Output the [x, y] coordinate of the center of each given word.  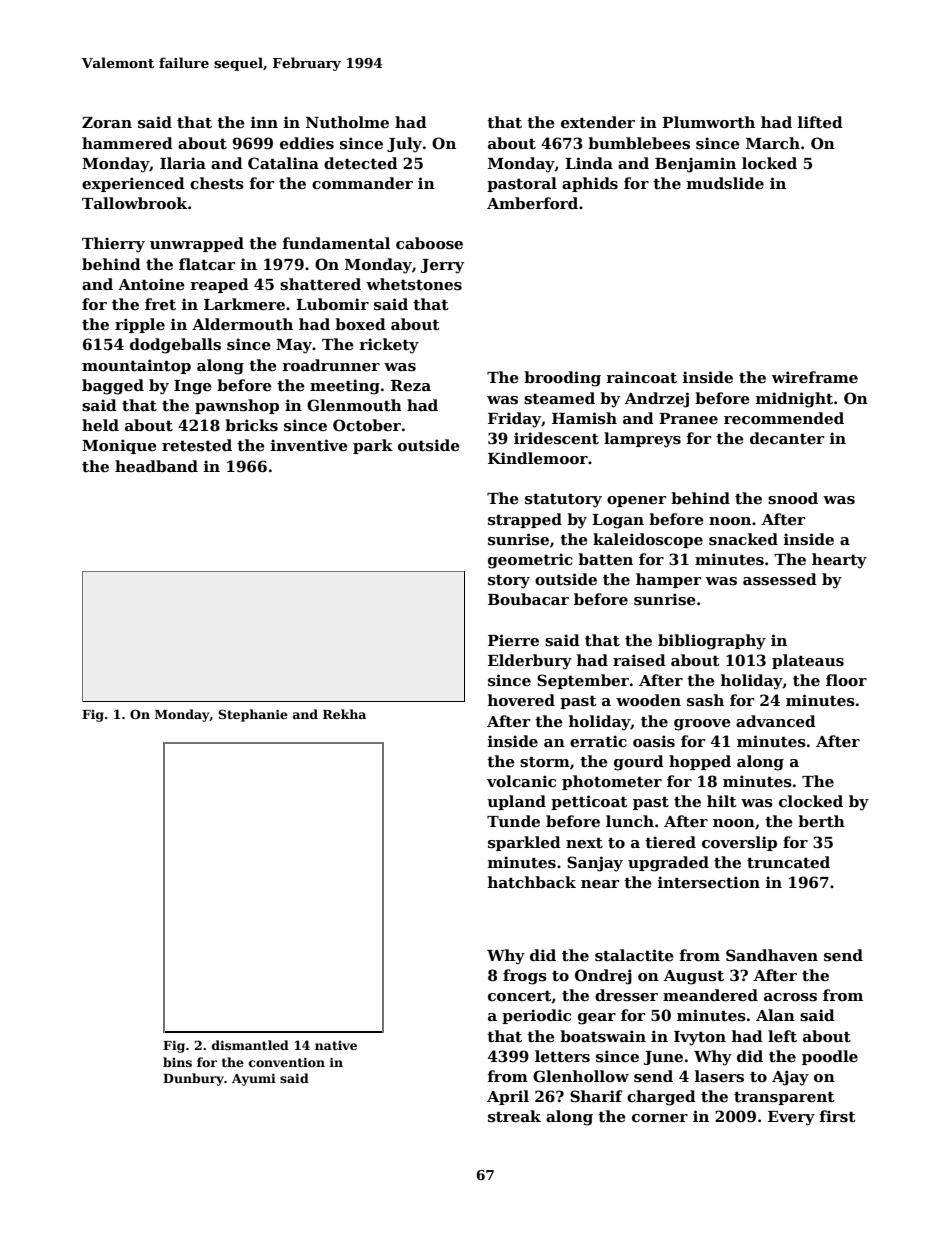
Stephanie [253, 715]
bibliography [712, 642]
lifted [820, 122]
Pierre [513, 640]
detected [361, 163]
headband [156, 466]
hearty [839, 561]
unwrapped [197, 244]
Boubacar [528, 599]
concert [520, 997]
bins [177, 1062]
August [694, 977]
